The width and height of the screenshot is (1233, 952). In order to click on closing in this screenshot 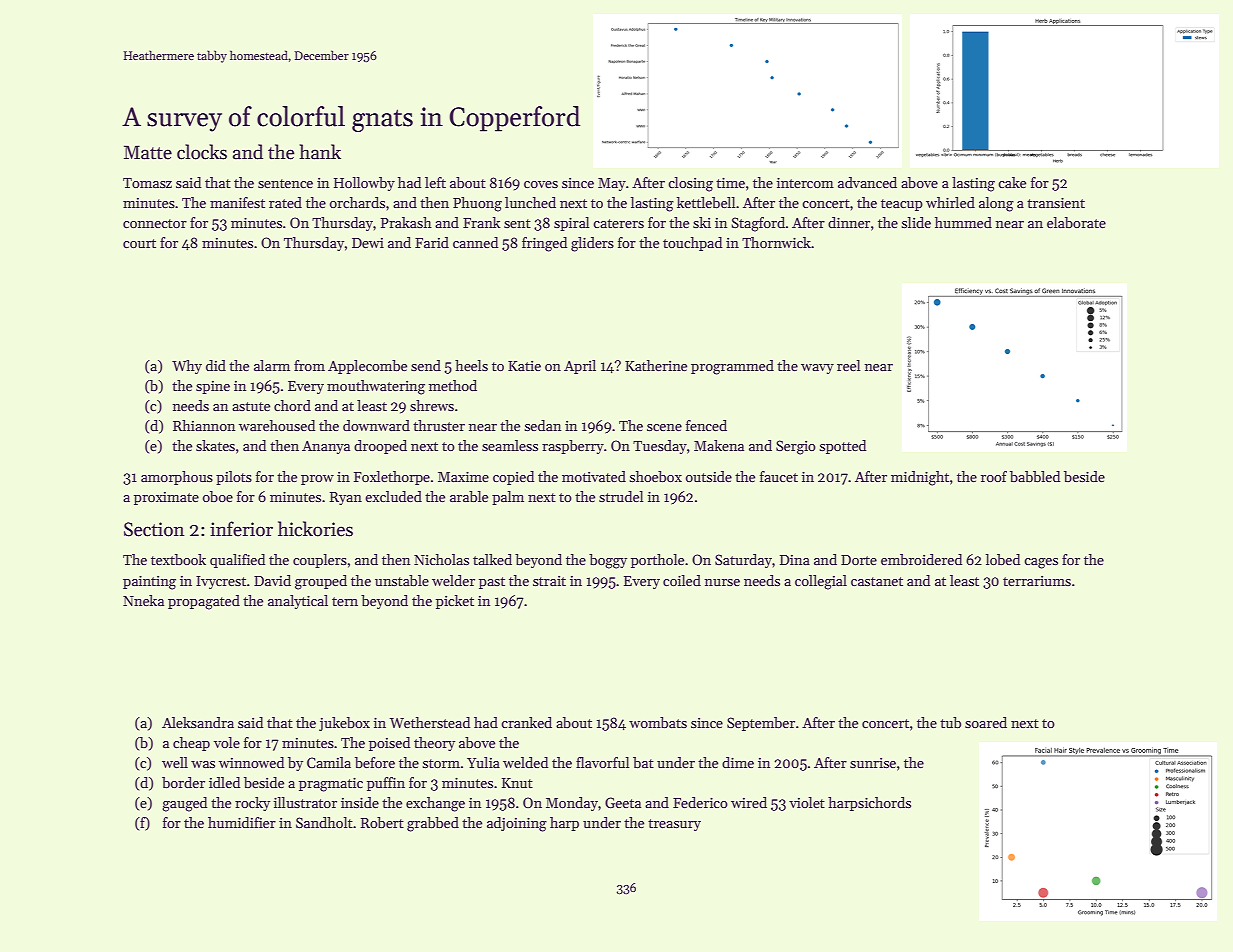, I will do `click(690, 184)`.
